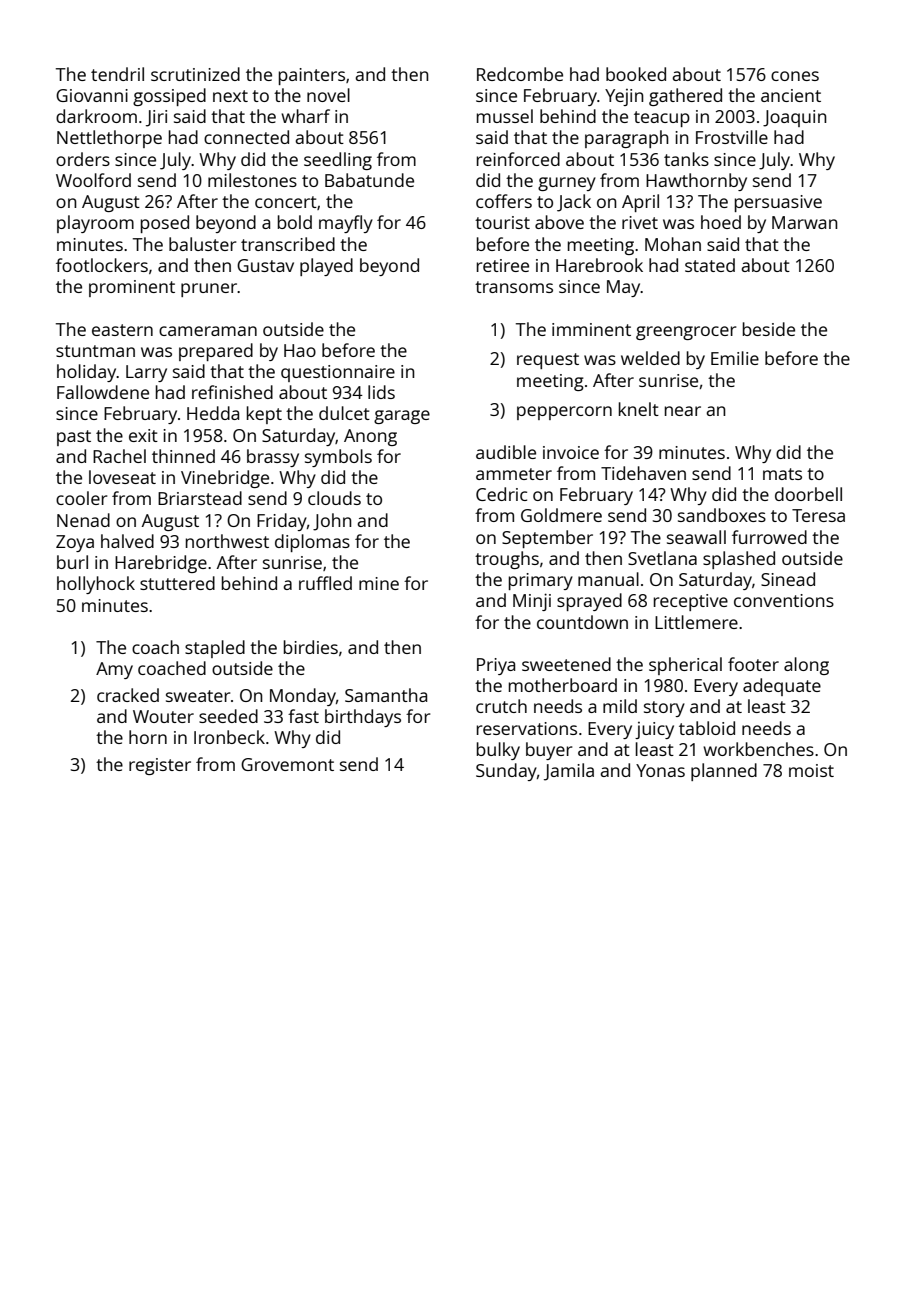 This screenshot has height=1316, width=908. Describe the element at coordinates (288, 244) in the screenshot. I see `transcribed` at that location.
